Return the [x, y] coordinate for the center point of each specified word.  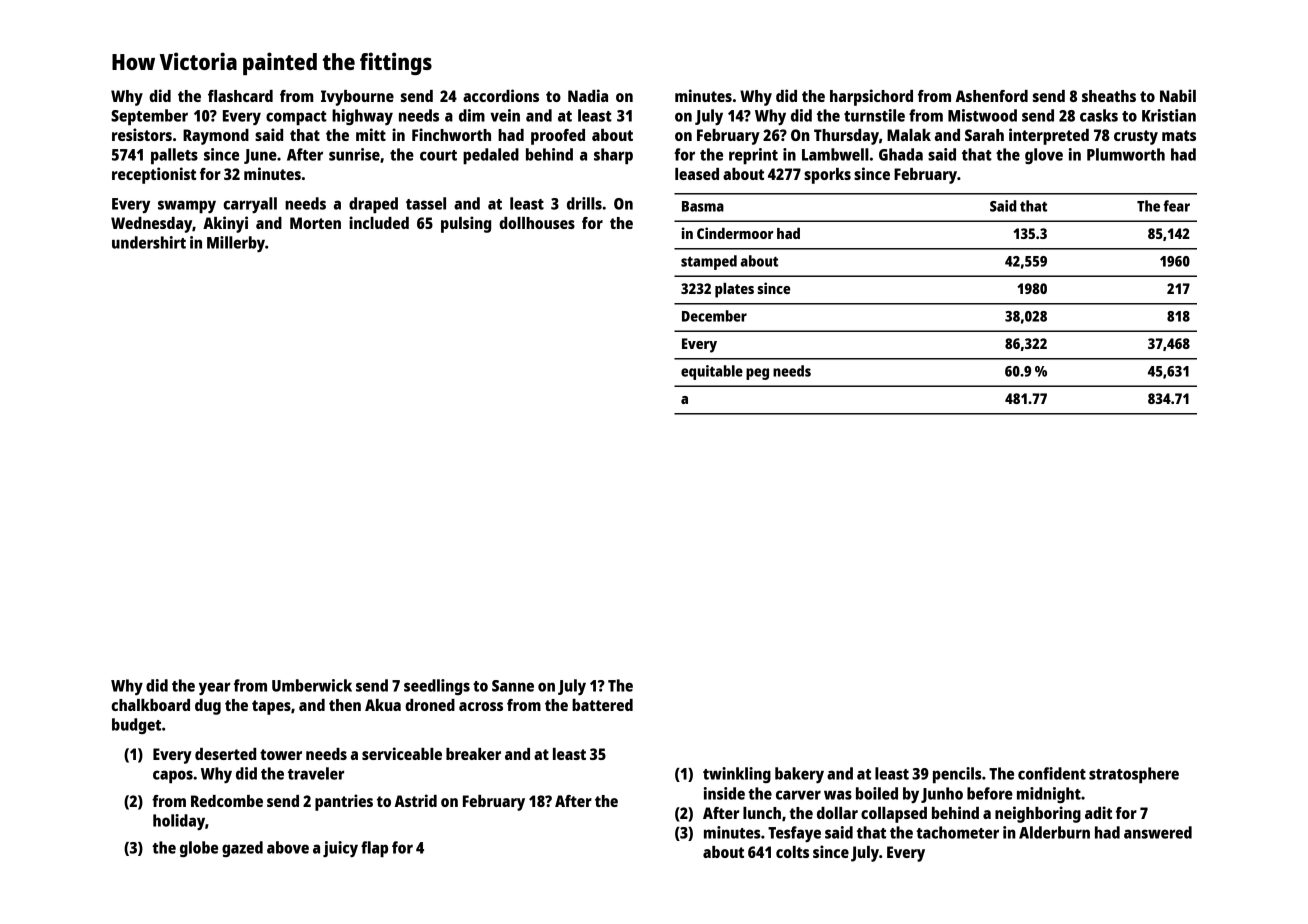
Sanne [513, 686]
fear [1176, 206]
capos [173, 776]
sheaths [1109, 96]
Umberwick [312, 685]
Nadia [588, 95]
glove [1044, 156]
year [214, 688]
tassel [426, 203]
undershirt [149, 242]
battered [602, 705]
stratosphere [1134, 775]
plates [734, 290]
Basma [703, 206]
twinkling [737, 775]
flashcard [240, 96]
